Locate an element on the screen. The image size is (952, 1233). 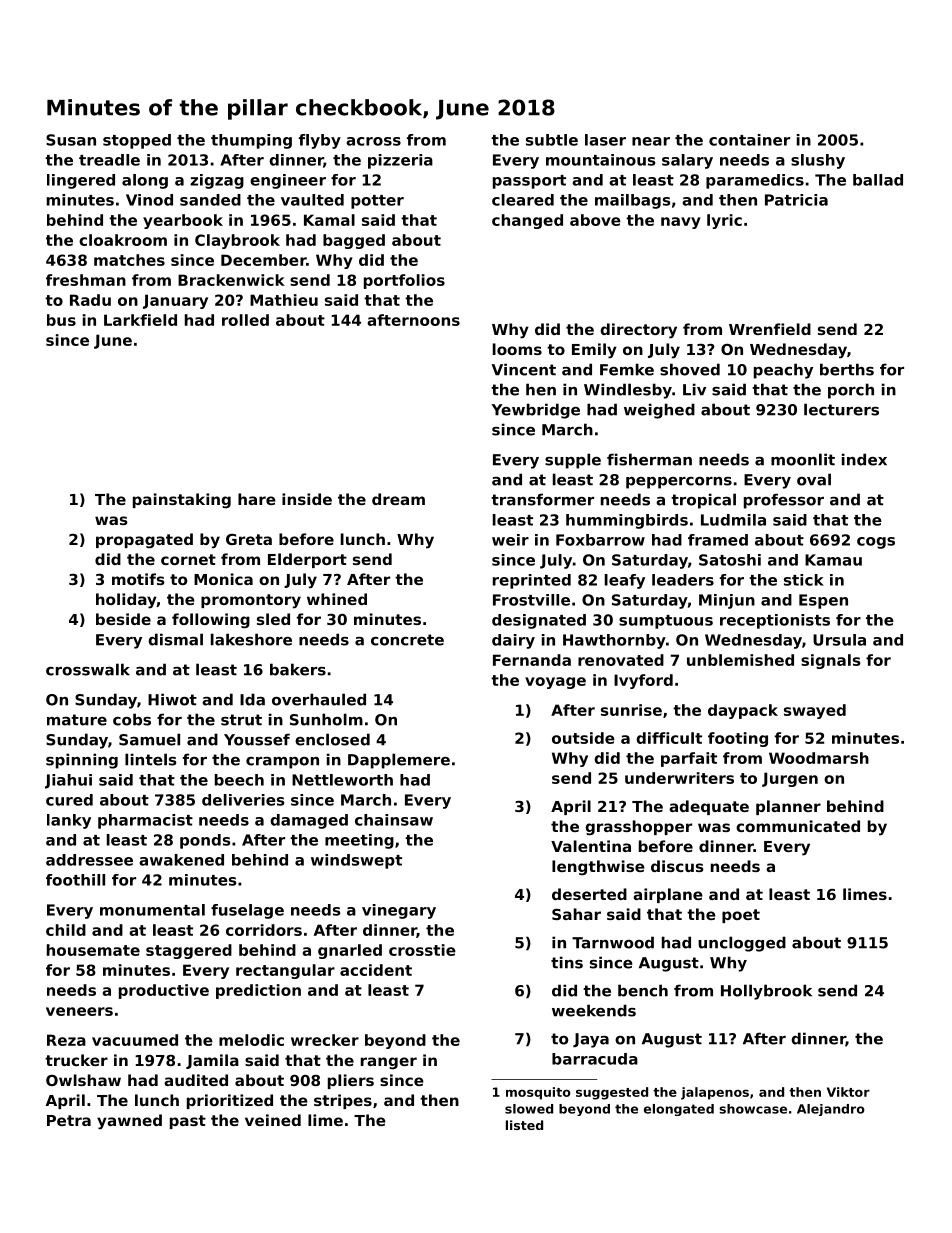
beech is located at coordinates (239, 780).
